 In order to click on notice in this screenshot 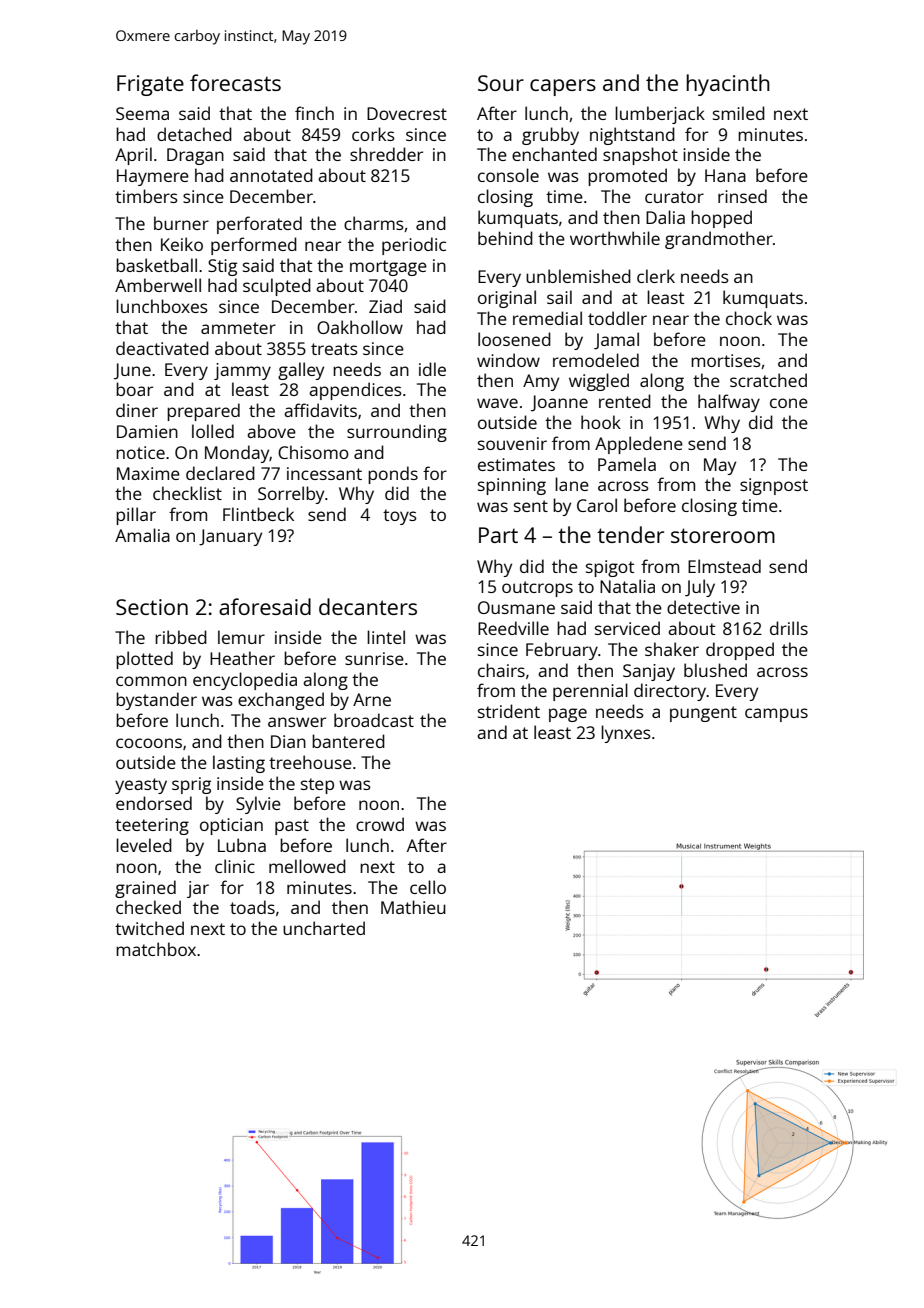, I will do `click(140, 452)`.
